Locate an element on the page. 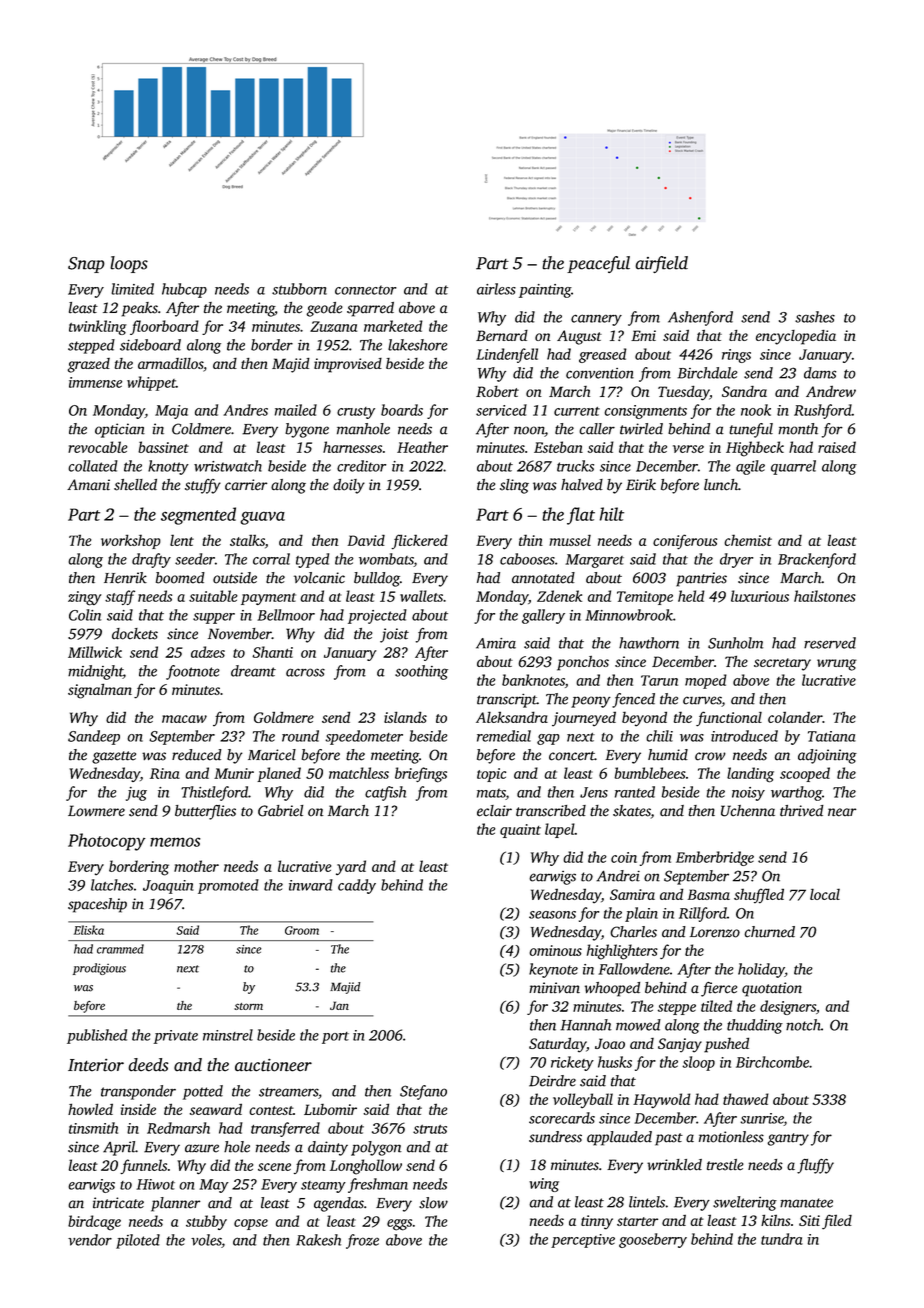 The image size is (924, 1308). gallery is located at coordinates (543, 616).
